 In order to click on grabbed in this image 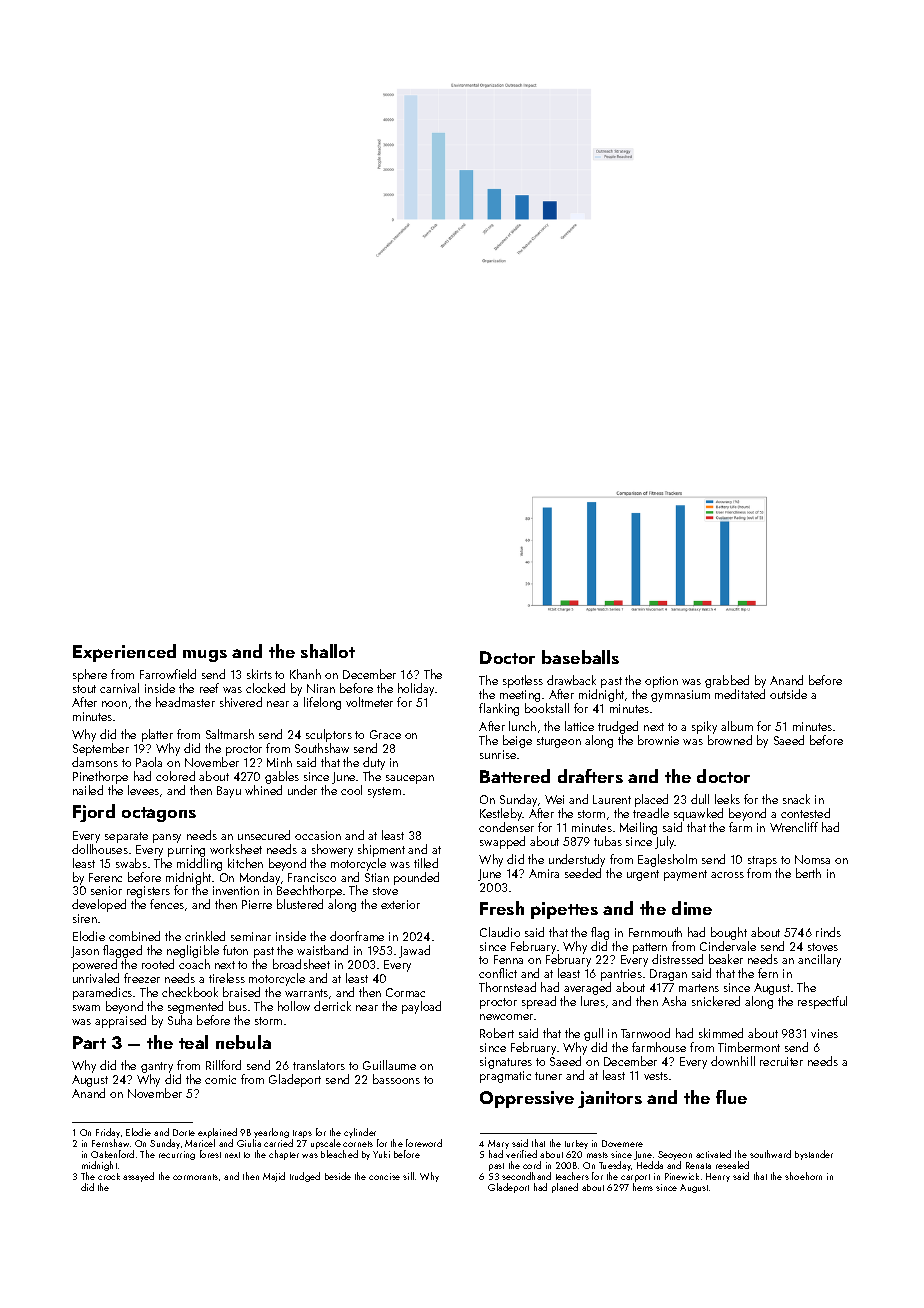, I will do `click(727, 681)`.
